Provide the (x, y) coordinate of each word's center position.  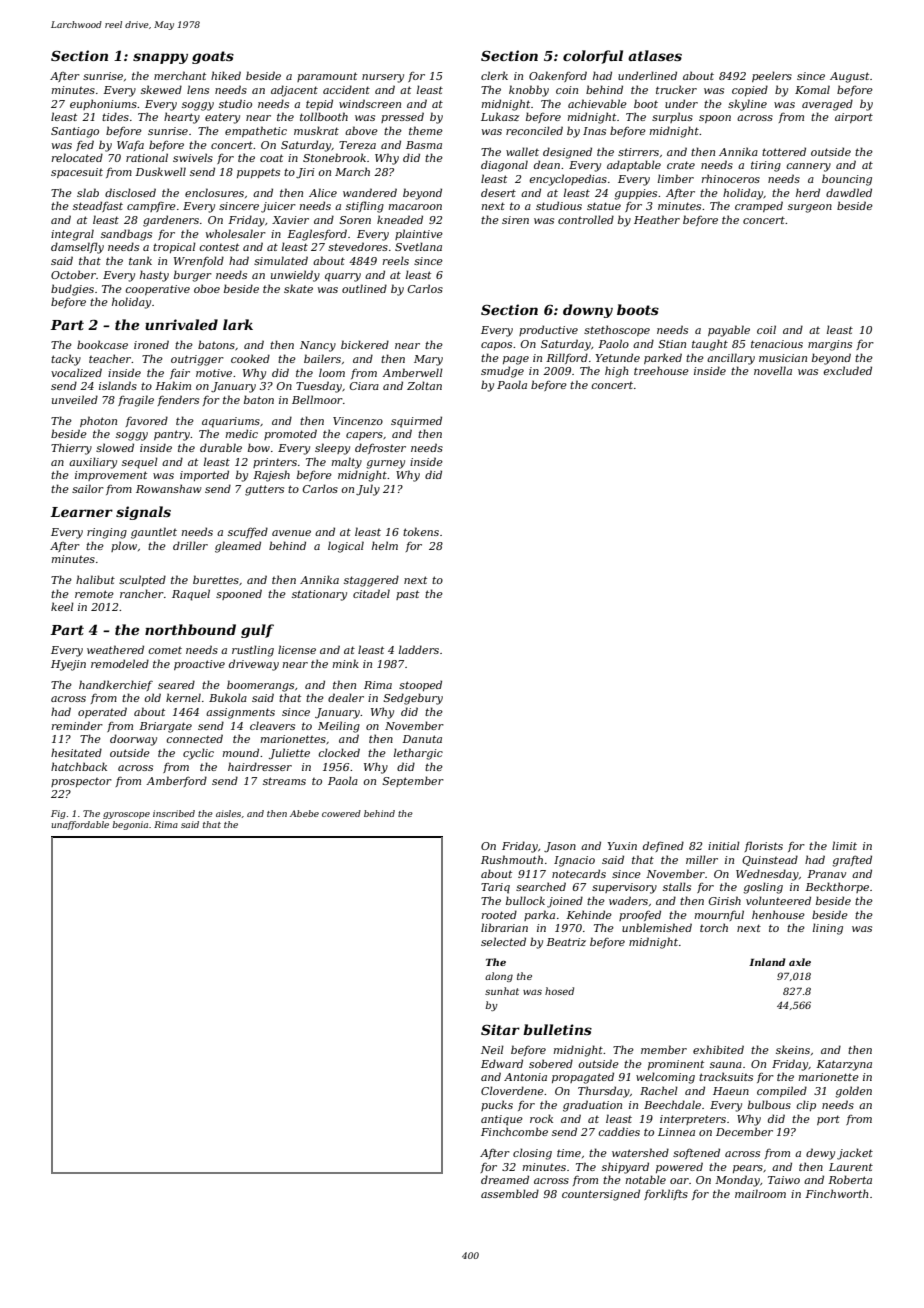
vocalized (76, 372)
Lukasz (500, 116)
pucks (497, 1105)
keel (62, 606)
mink (346, 663)
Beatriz (566, 942)
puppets (258, 173)
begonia (130, 825)
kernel (183, 697)
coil (766, 329)
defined (663, 846)
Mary (428, 360)
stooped (420, 685)
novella (773, 370)
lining (828, 929)
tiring (766, 166)
